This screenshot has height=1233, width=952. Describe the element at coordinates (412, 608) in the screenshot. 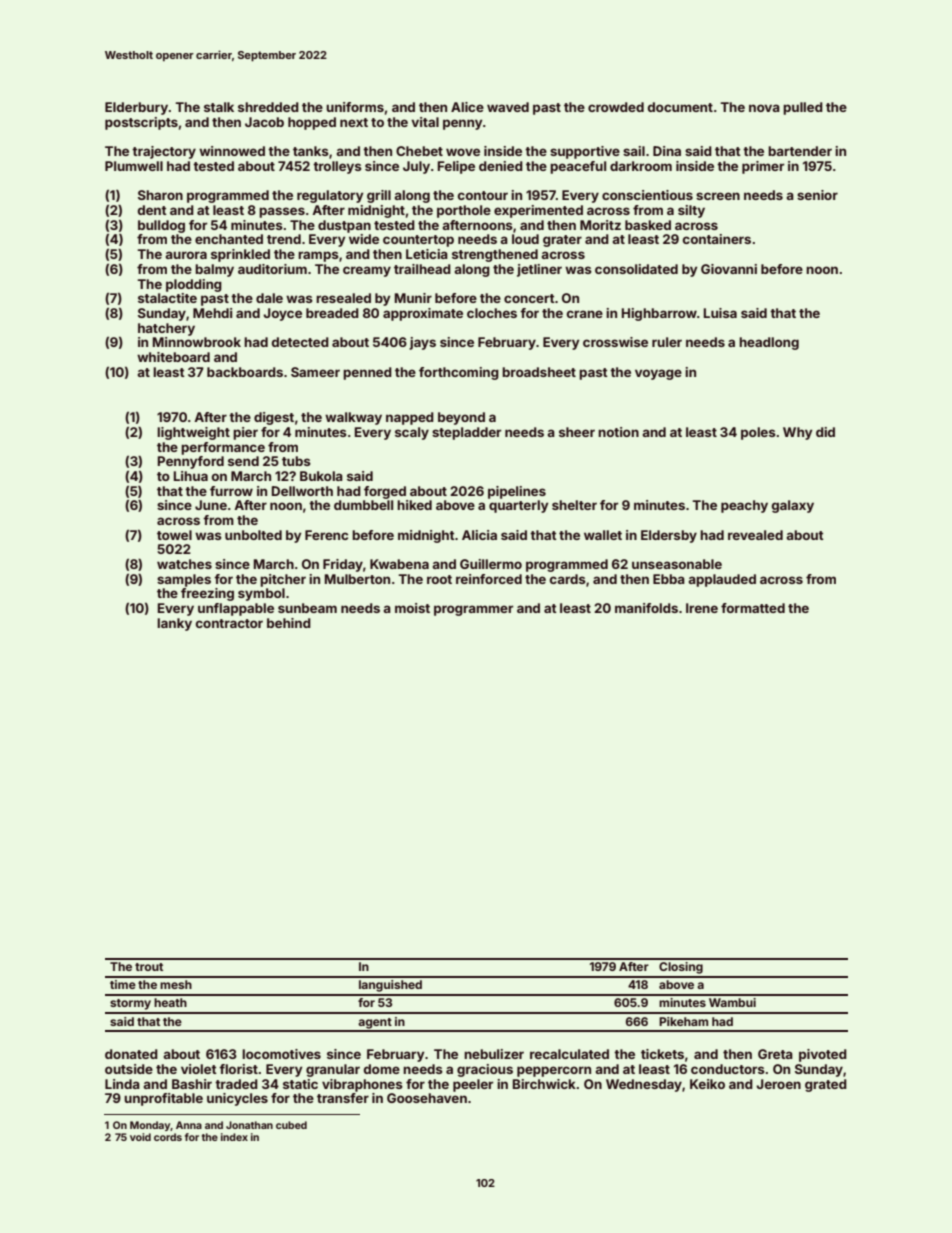

I see `moist` at that location.
